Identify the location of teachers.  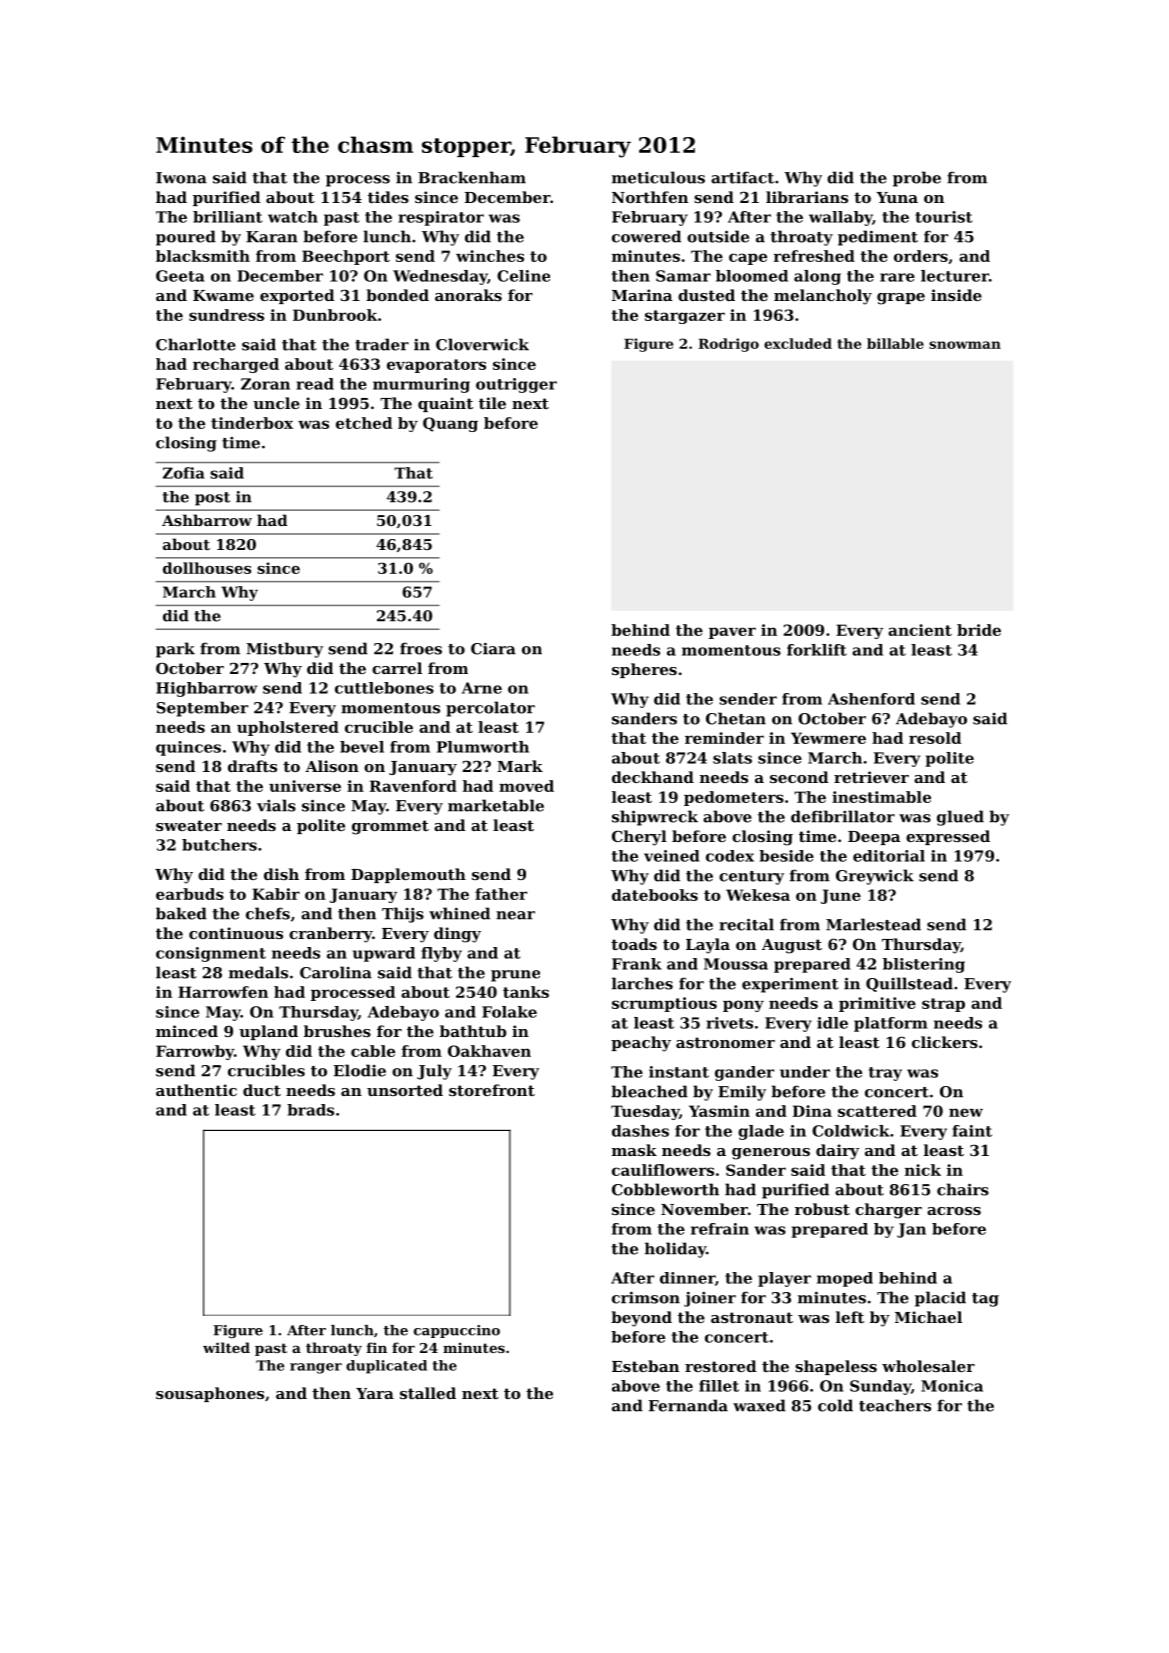
(895, 1405).
